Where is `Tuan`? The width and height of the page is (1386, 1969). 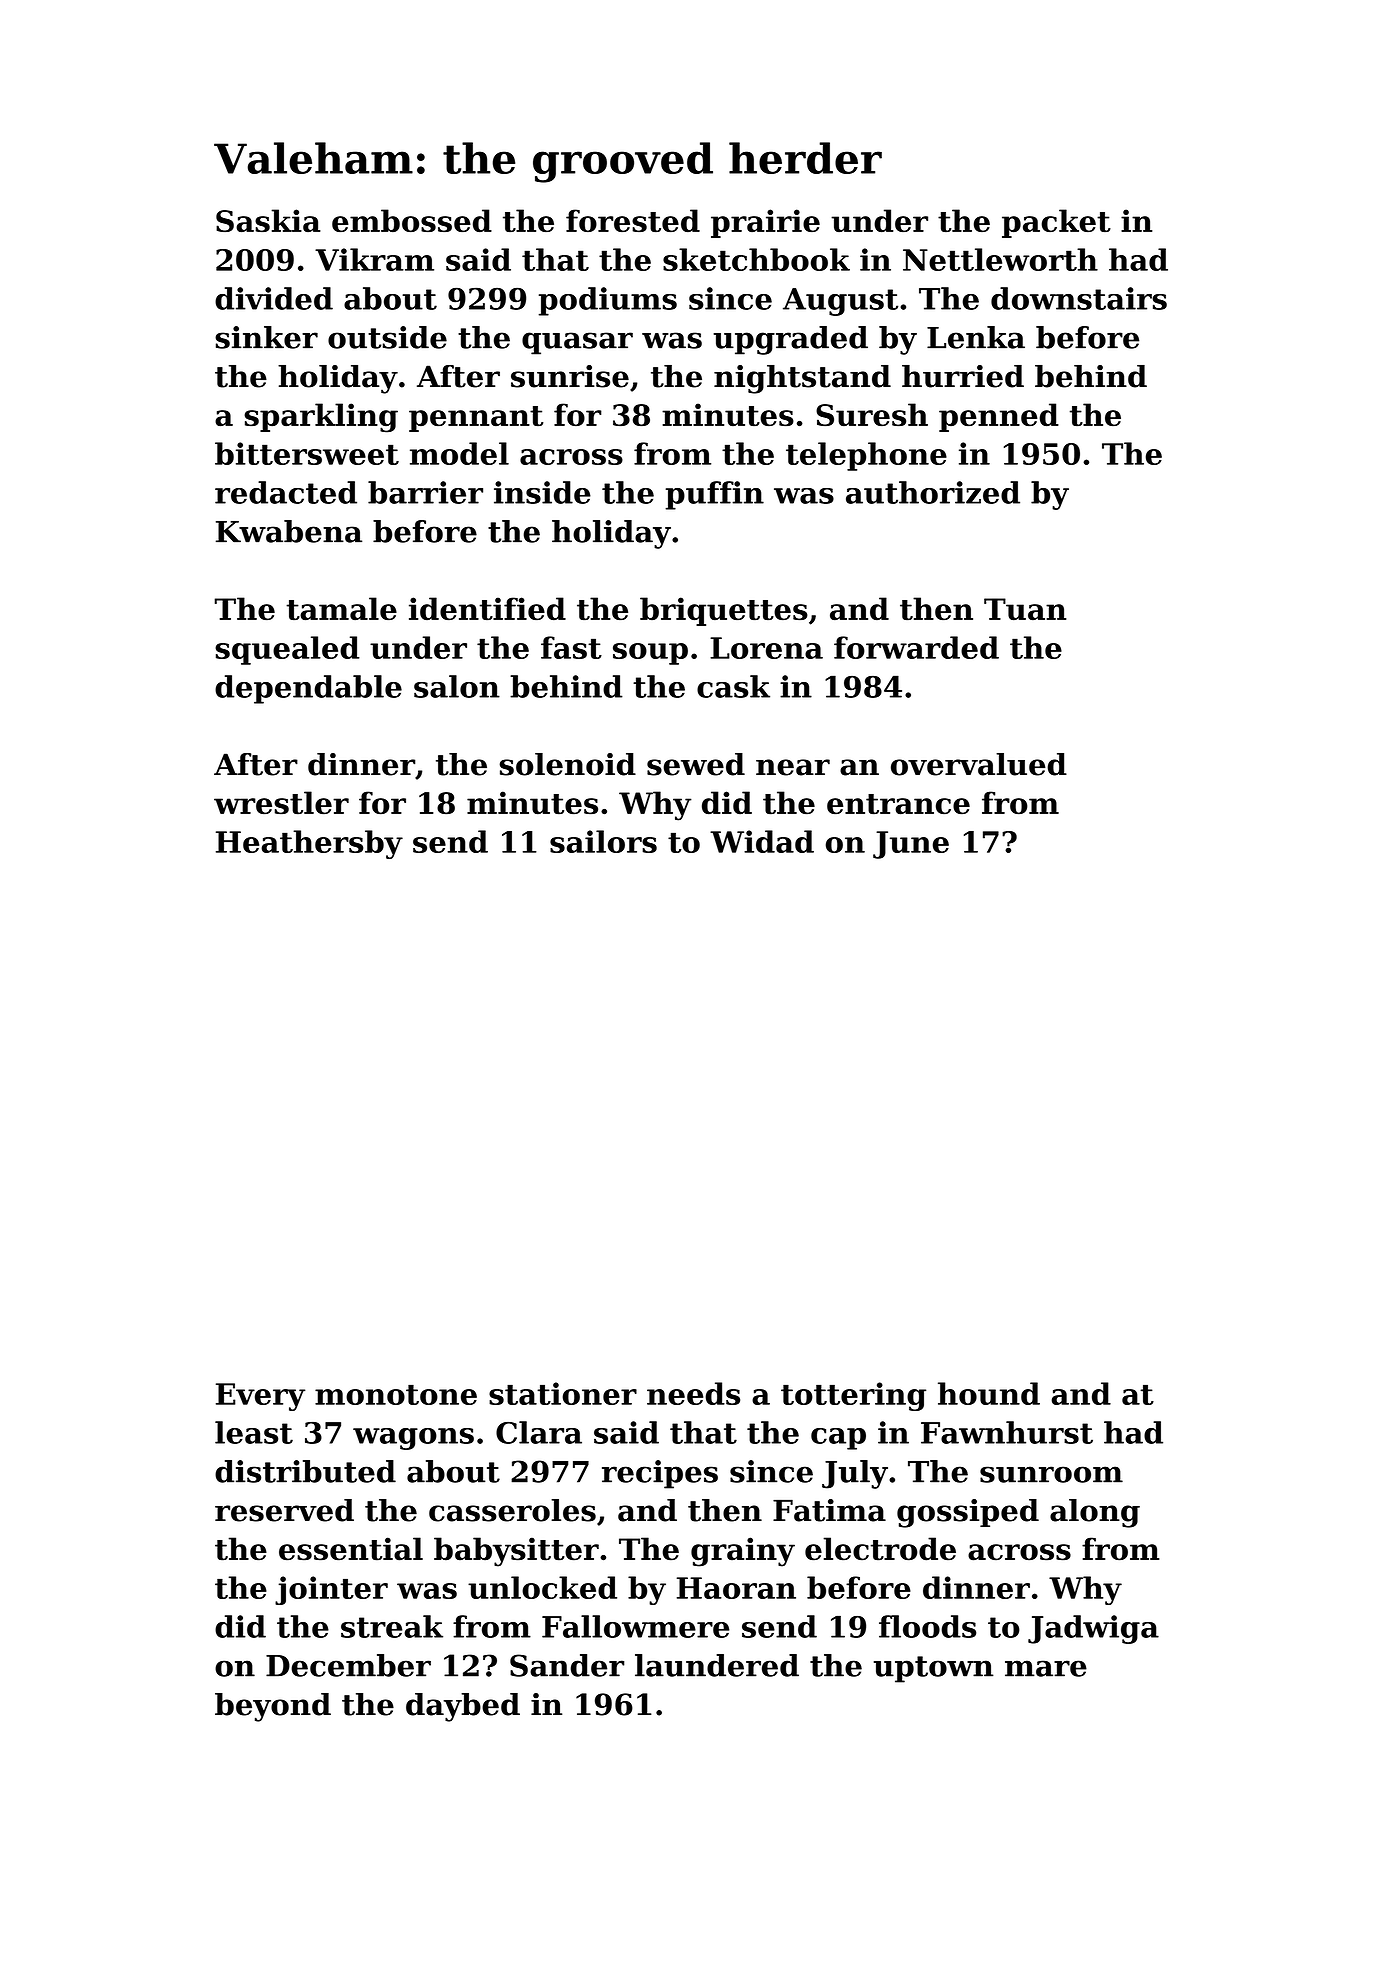 Tuan is located at coordinates (1025, 609).
